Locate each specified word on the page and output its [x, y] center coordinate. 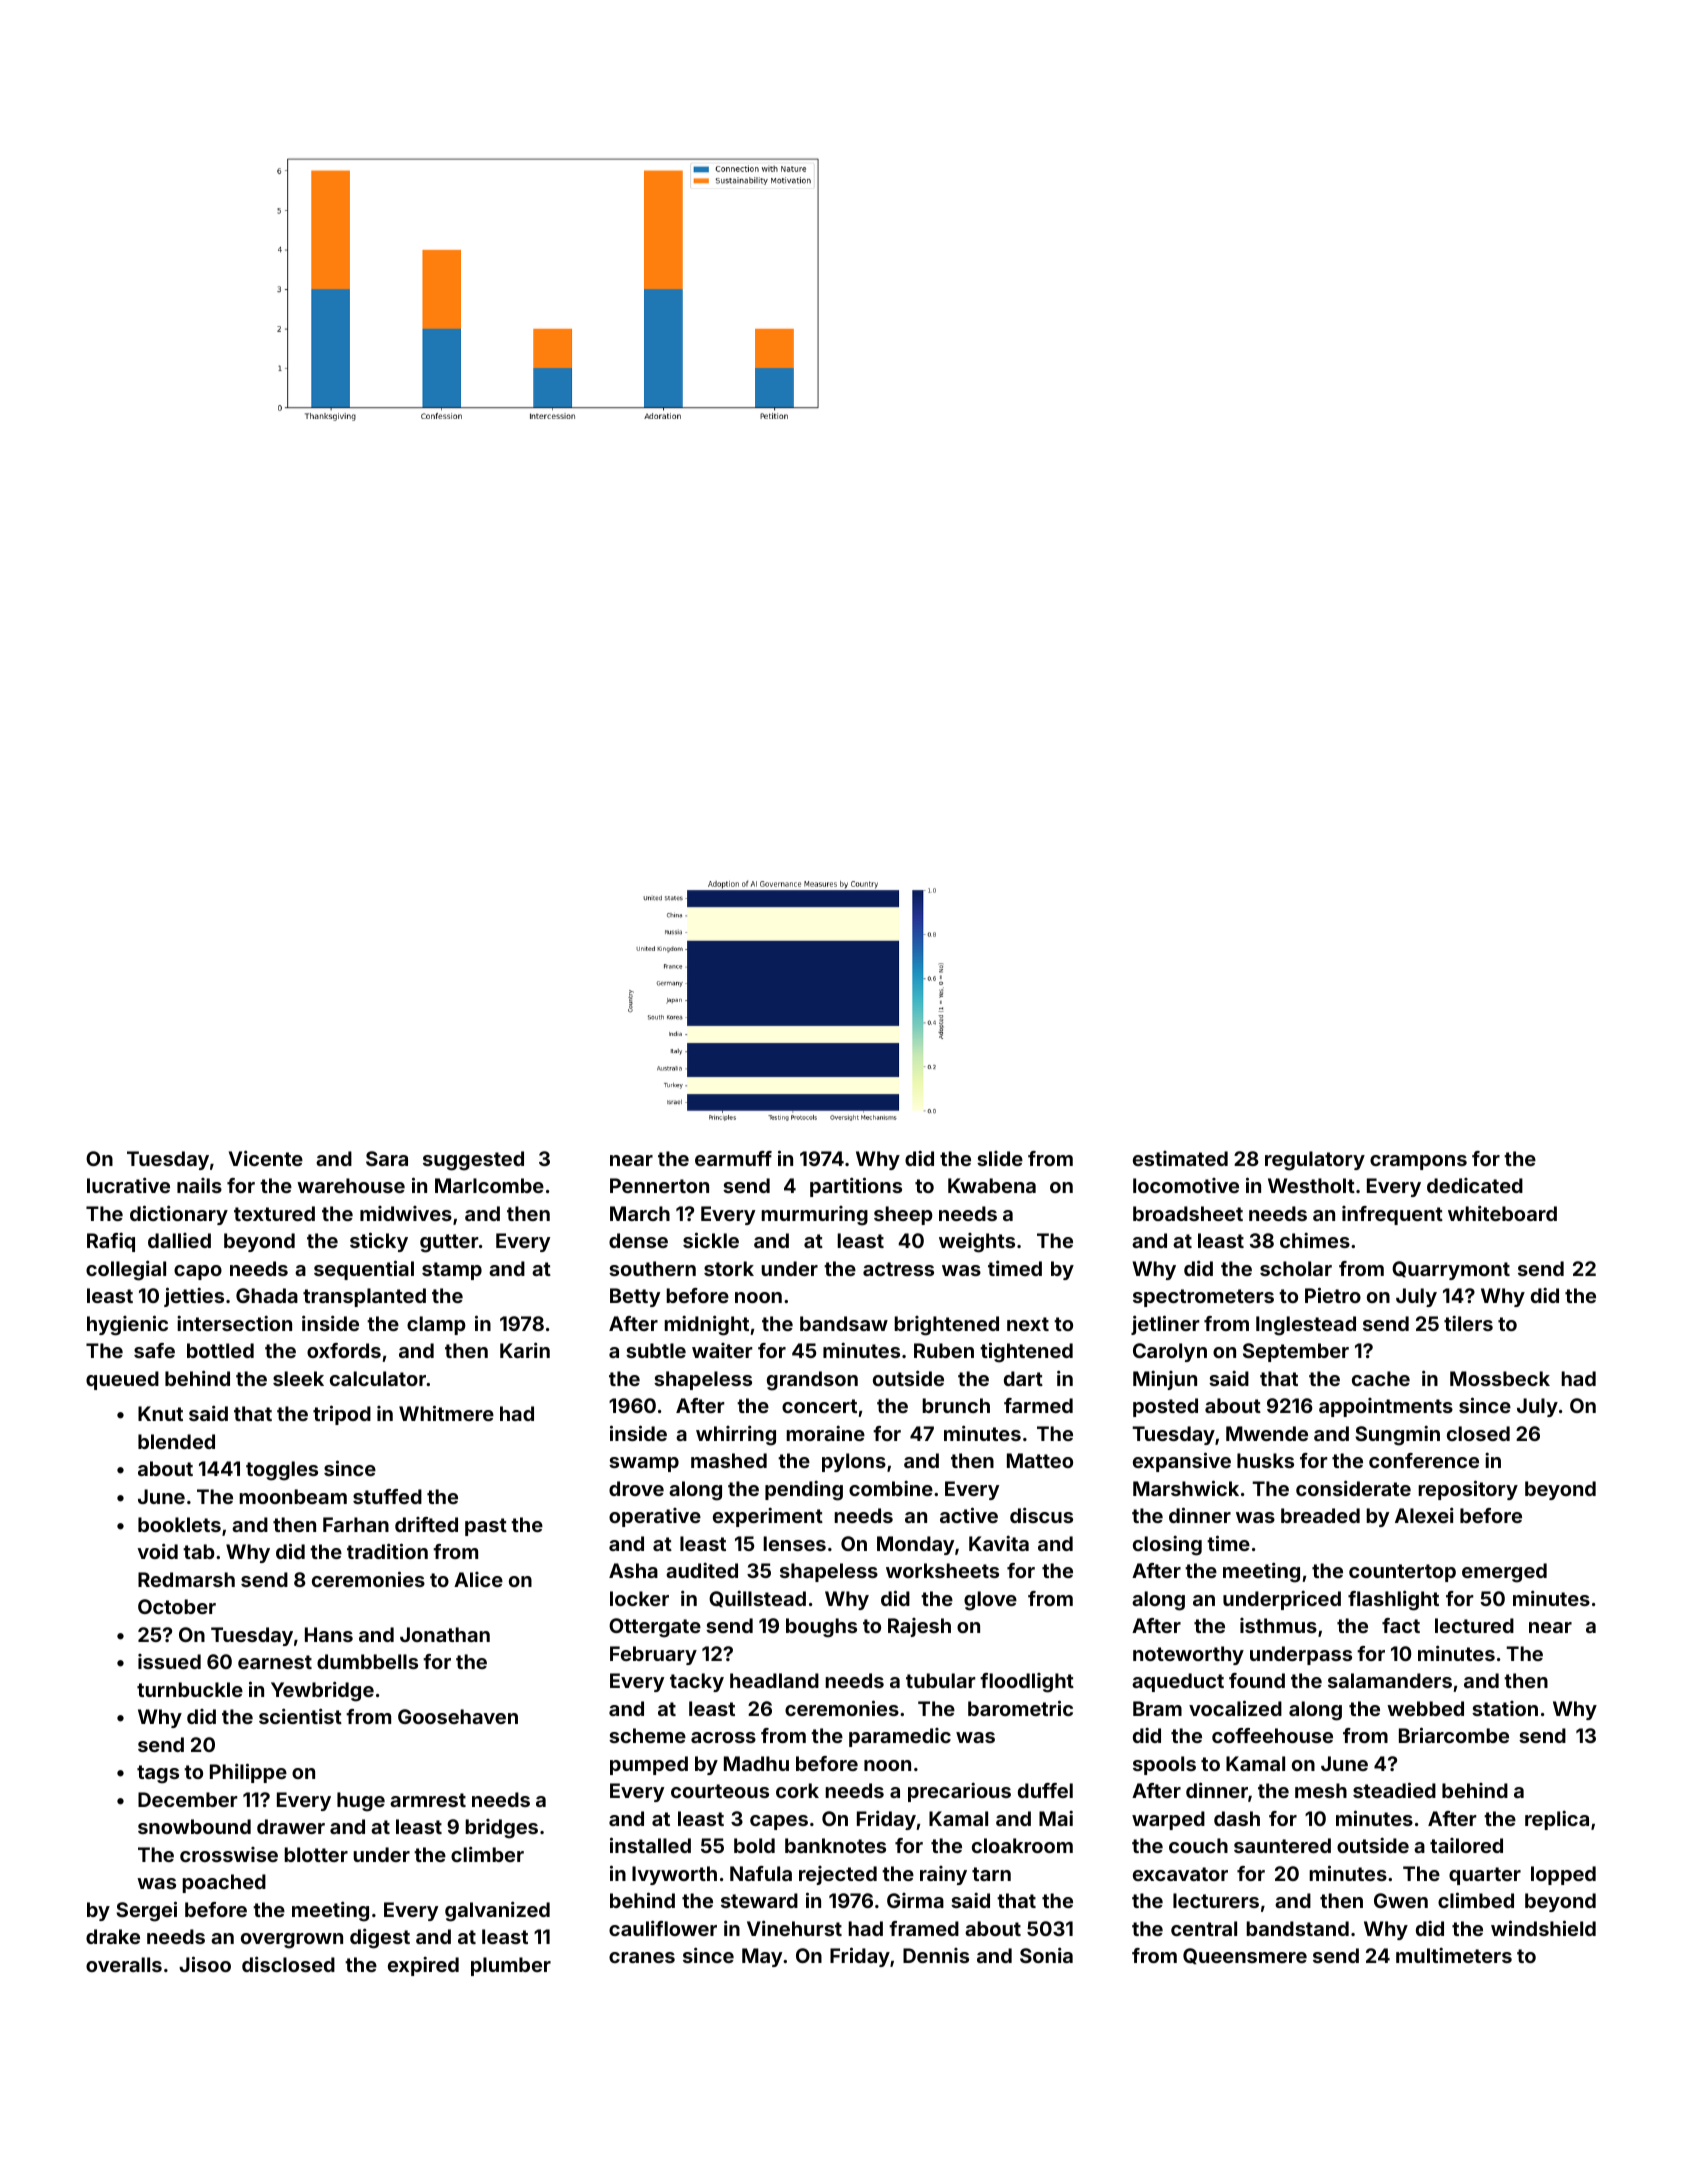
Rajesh [919, 1627]
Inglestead [1306, 1326]
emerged [1504, 1573]
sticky [379, 1242]
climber [487, 1854]
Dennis [936, 1955]
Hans [329, 1634]
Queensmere [1245, 1956]
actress [898, 1269]
